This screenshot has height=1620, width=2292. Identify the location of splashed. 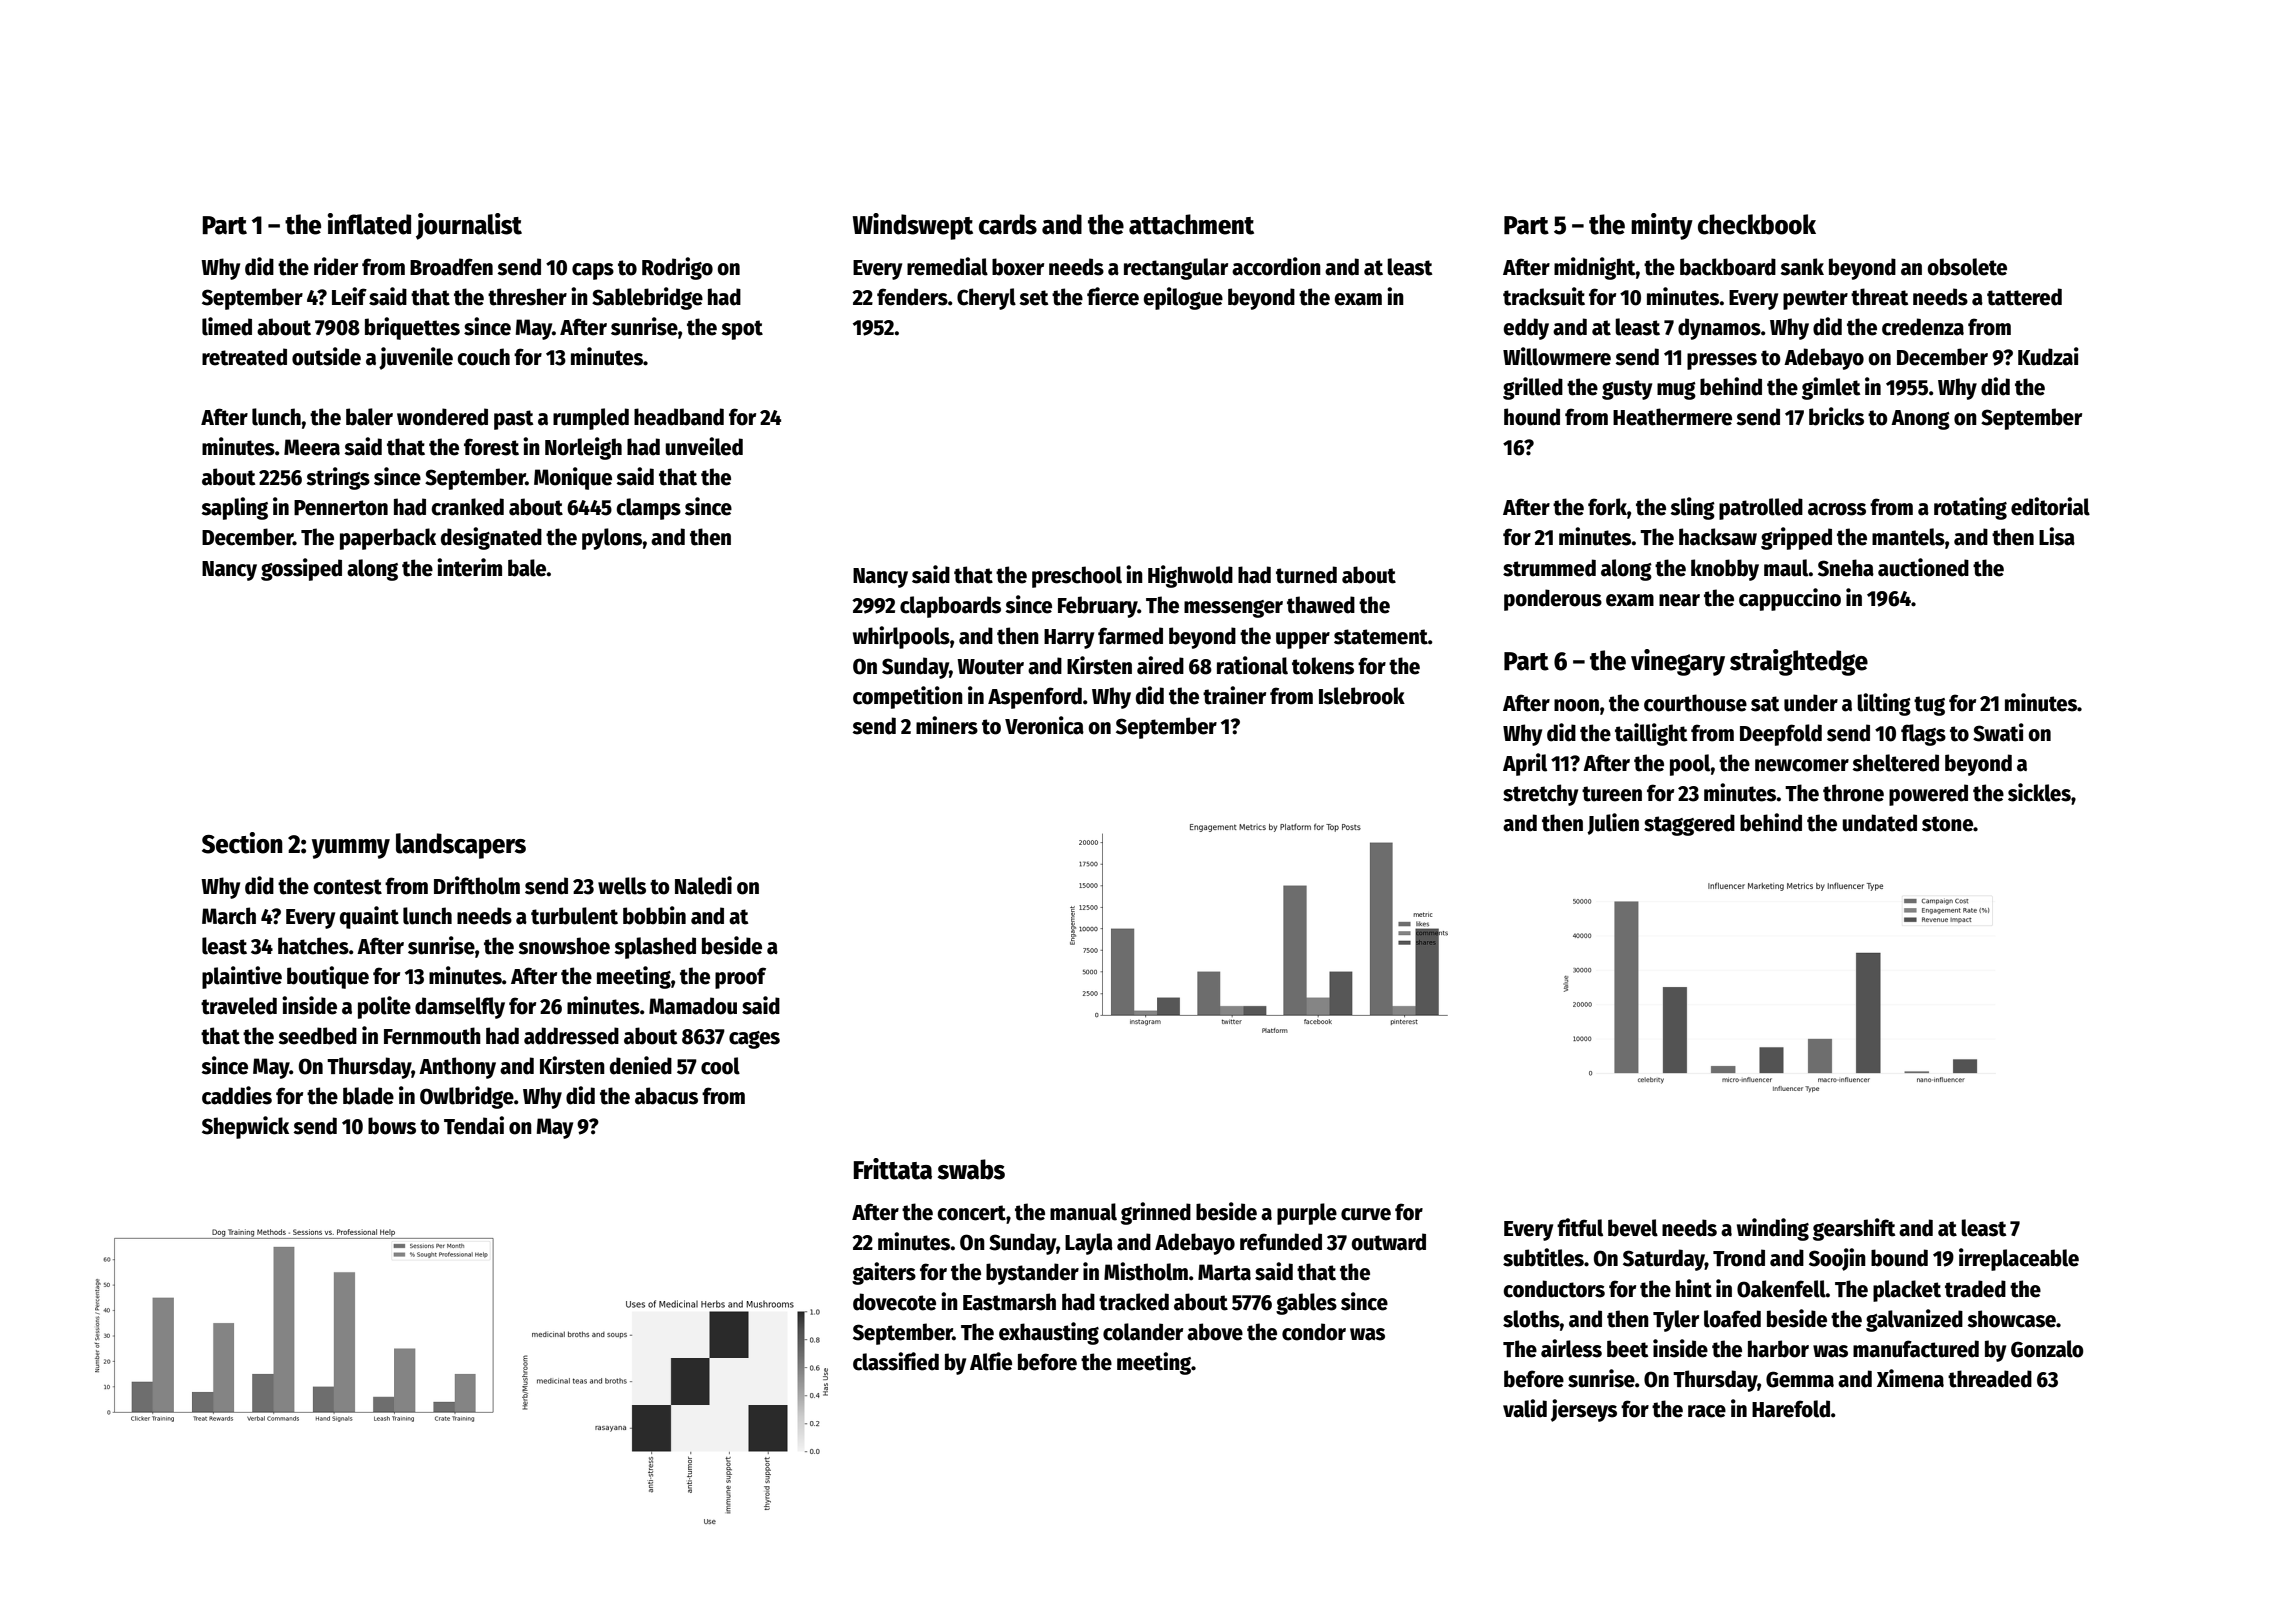
(655, 948).
